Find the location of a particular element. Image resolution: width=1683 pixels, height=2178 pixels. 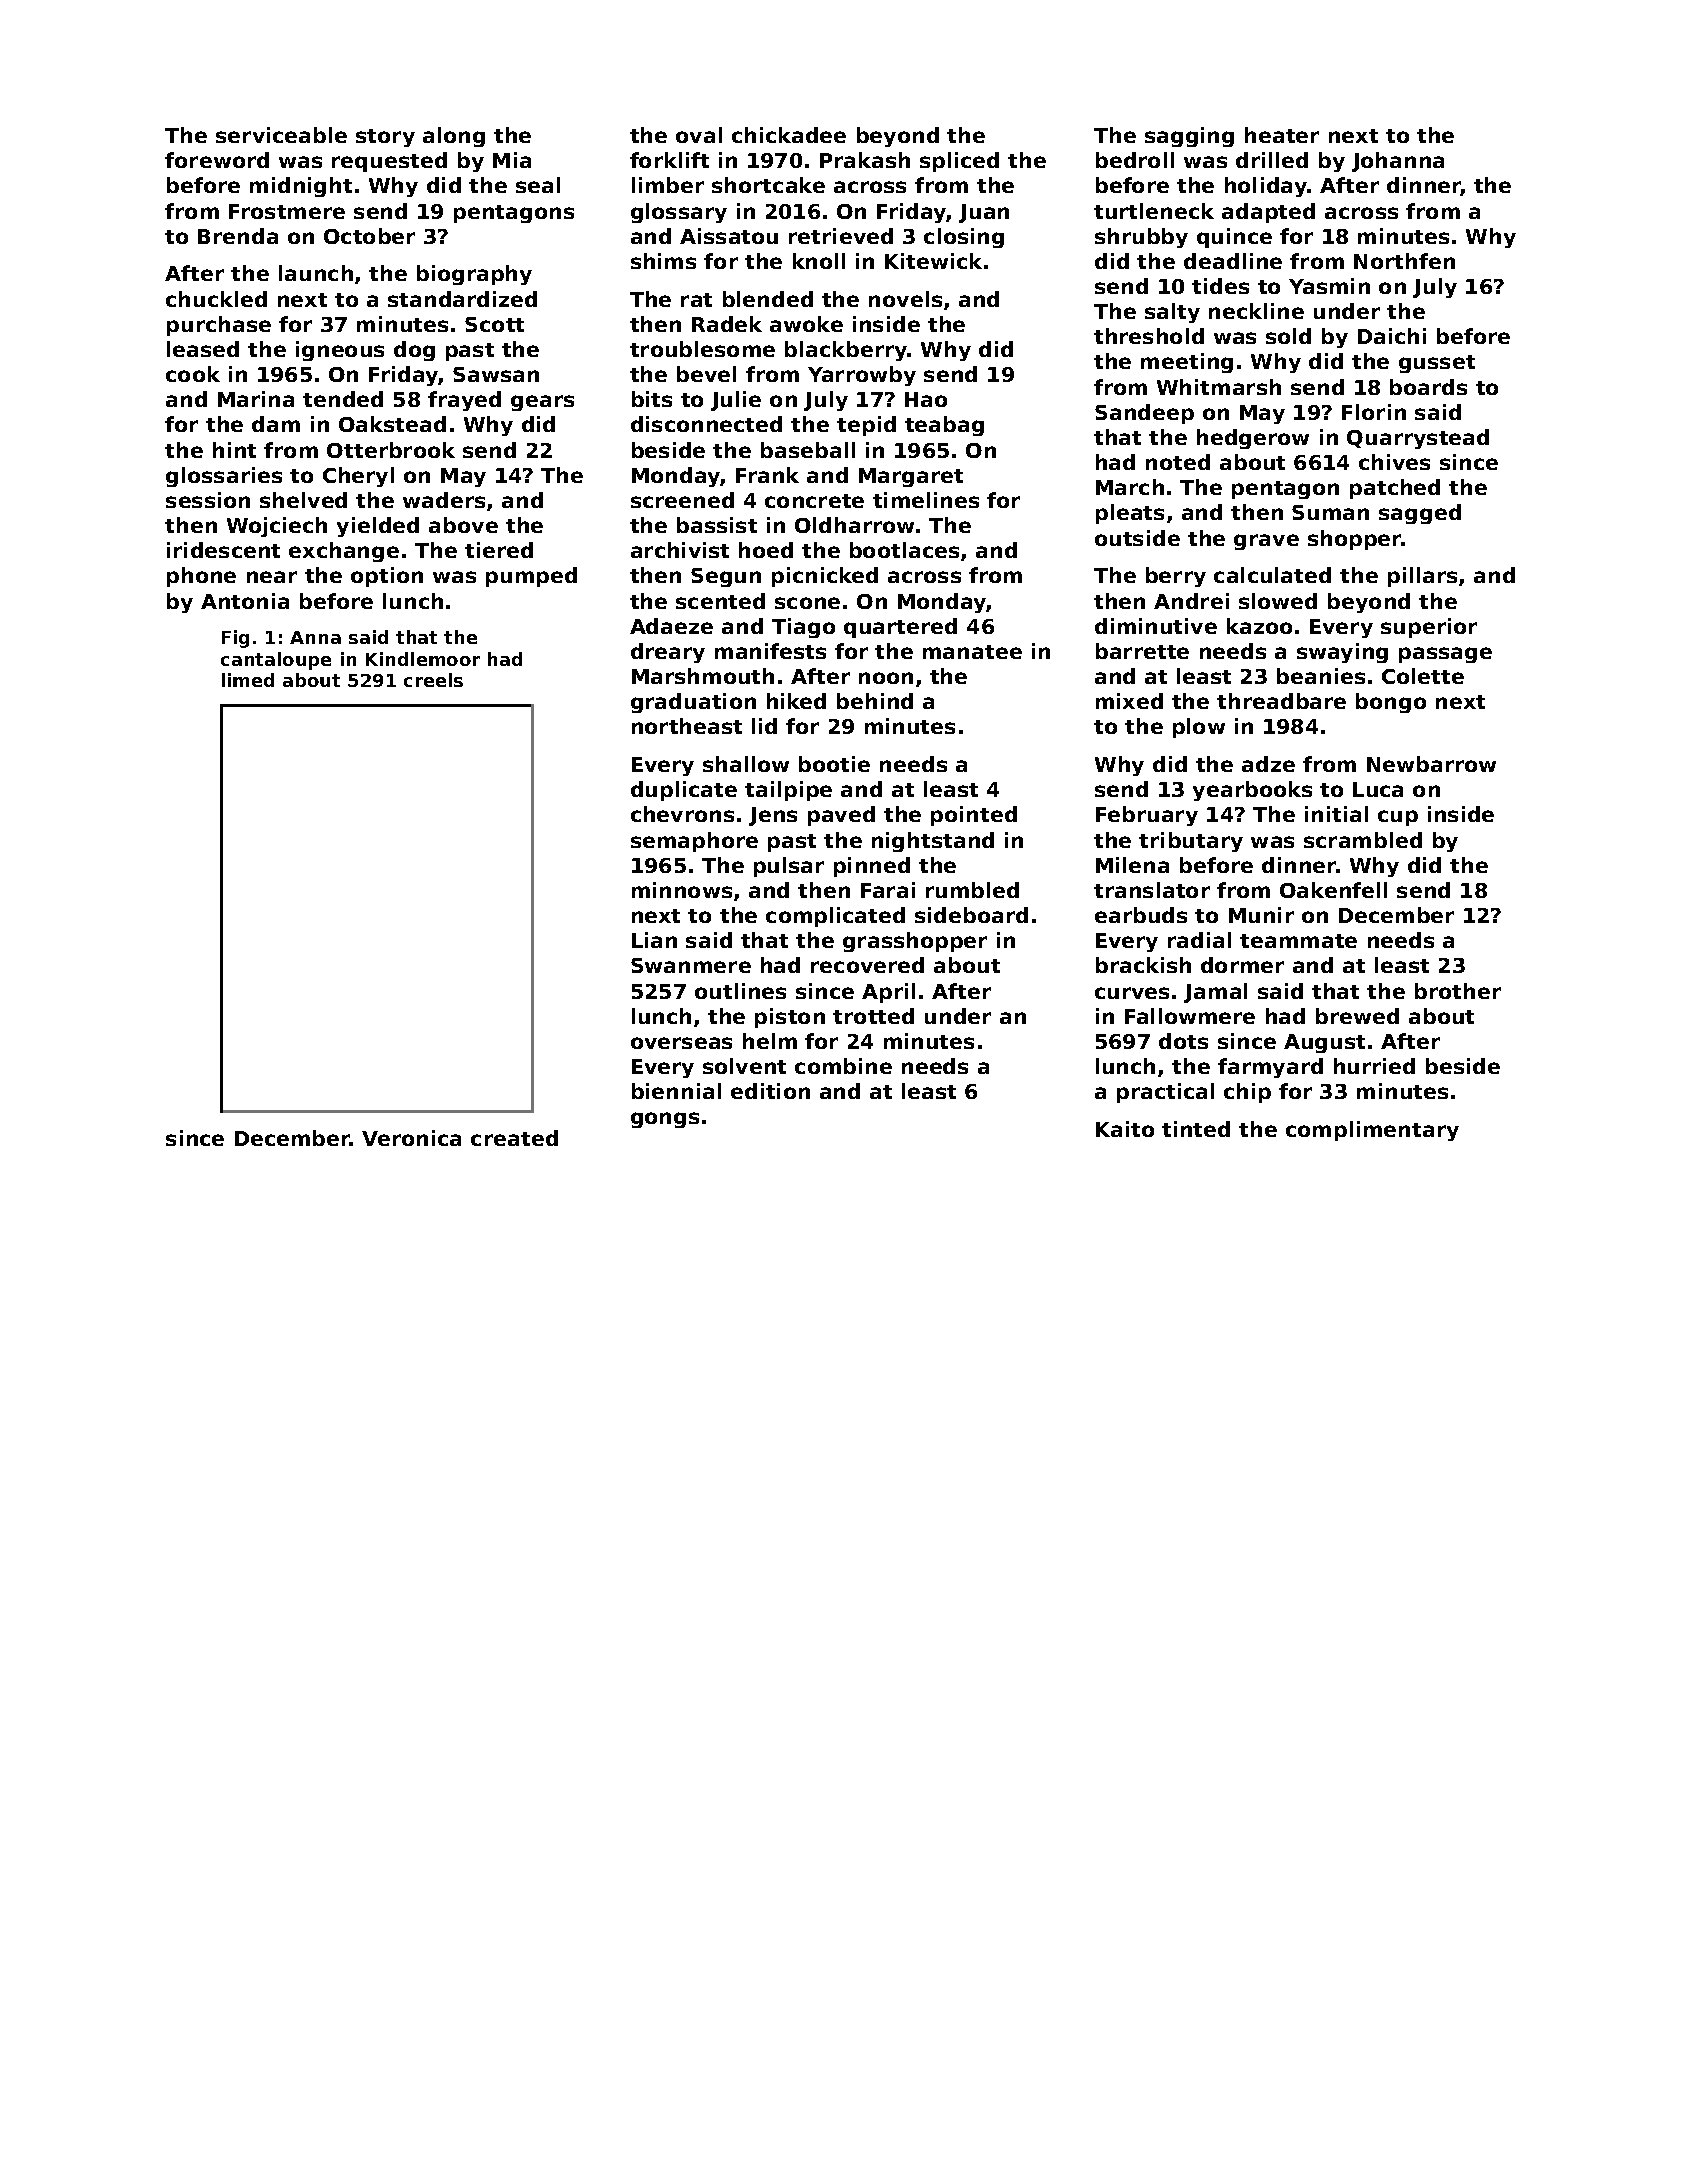

created is located at coordinates (514, 1138).
